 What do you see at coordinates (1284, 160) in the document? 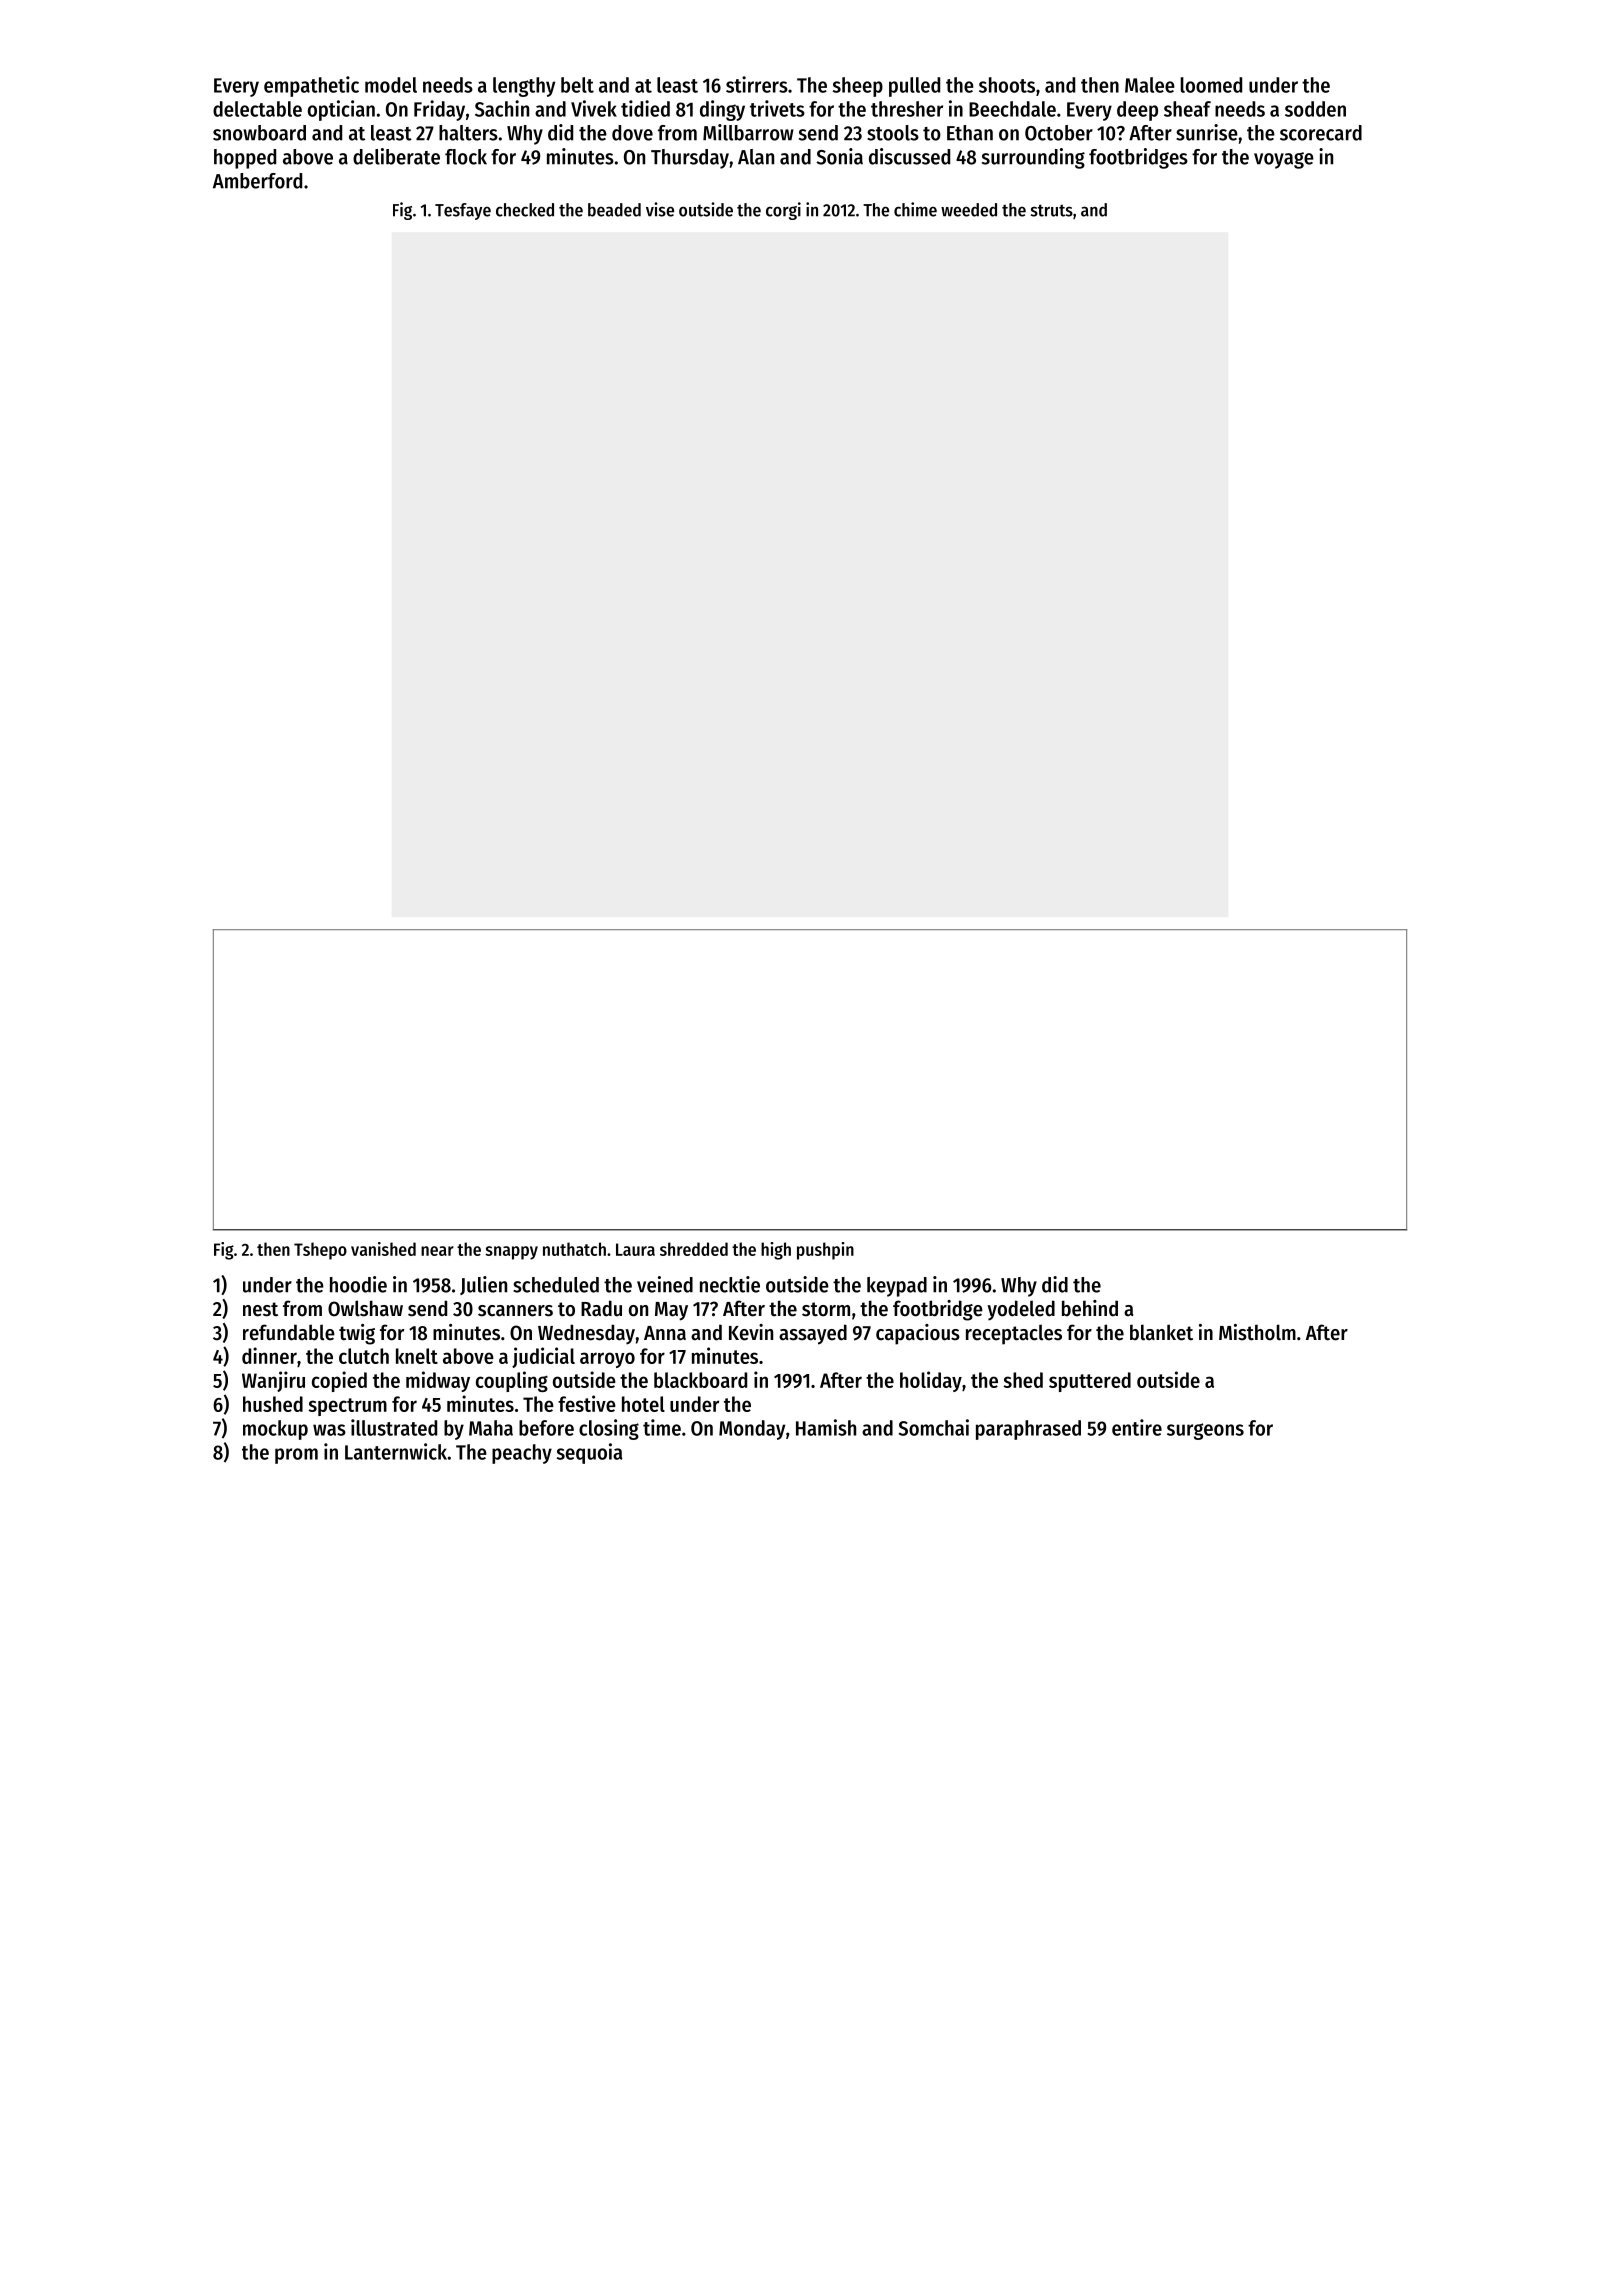
I see `voyage` at bounding box center [1284, 160].
